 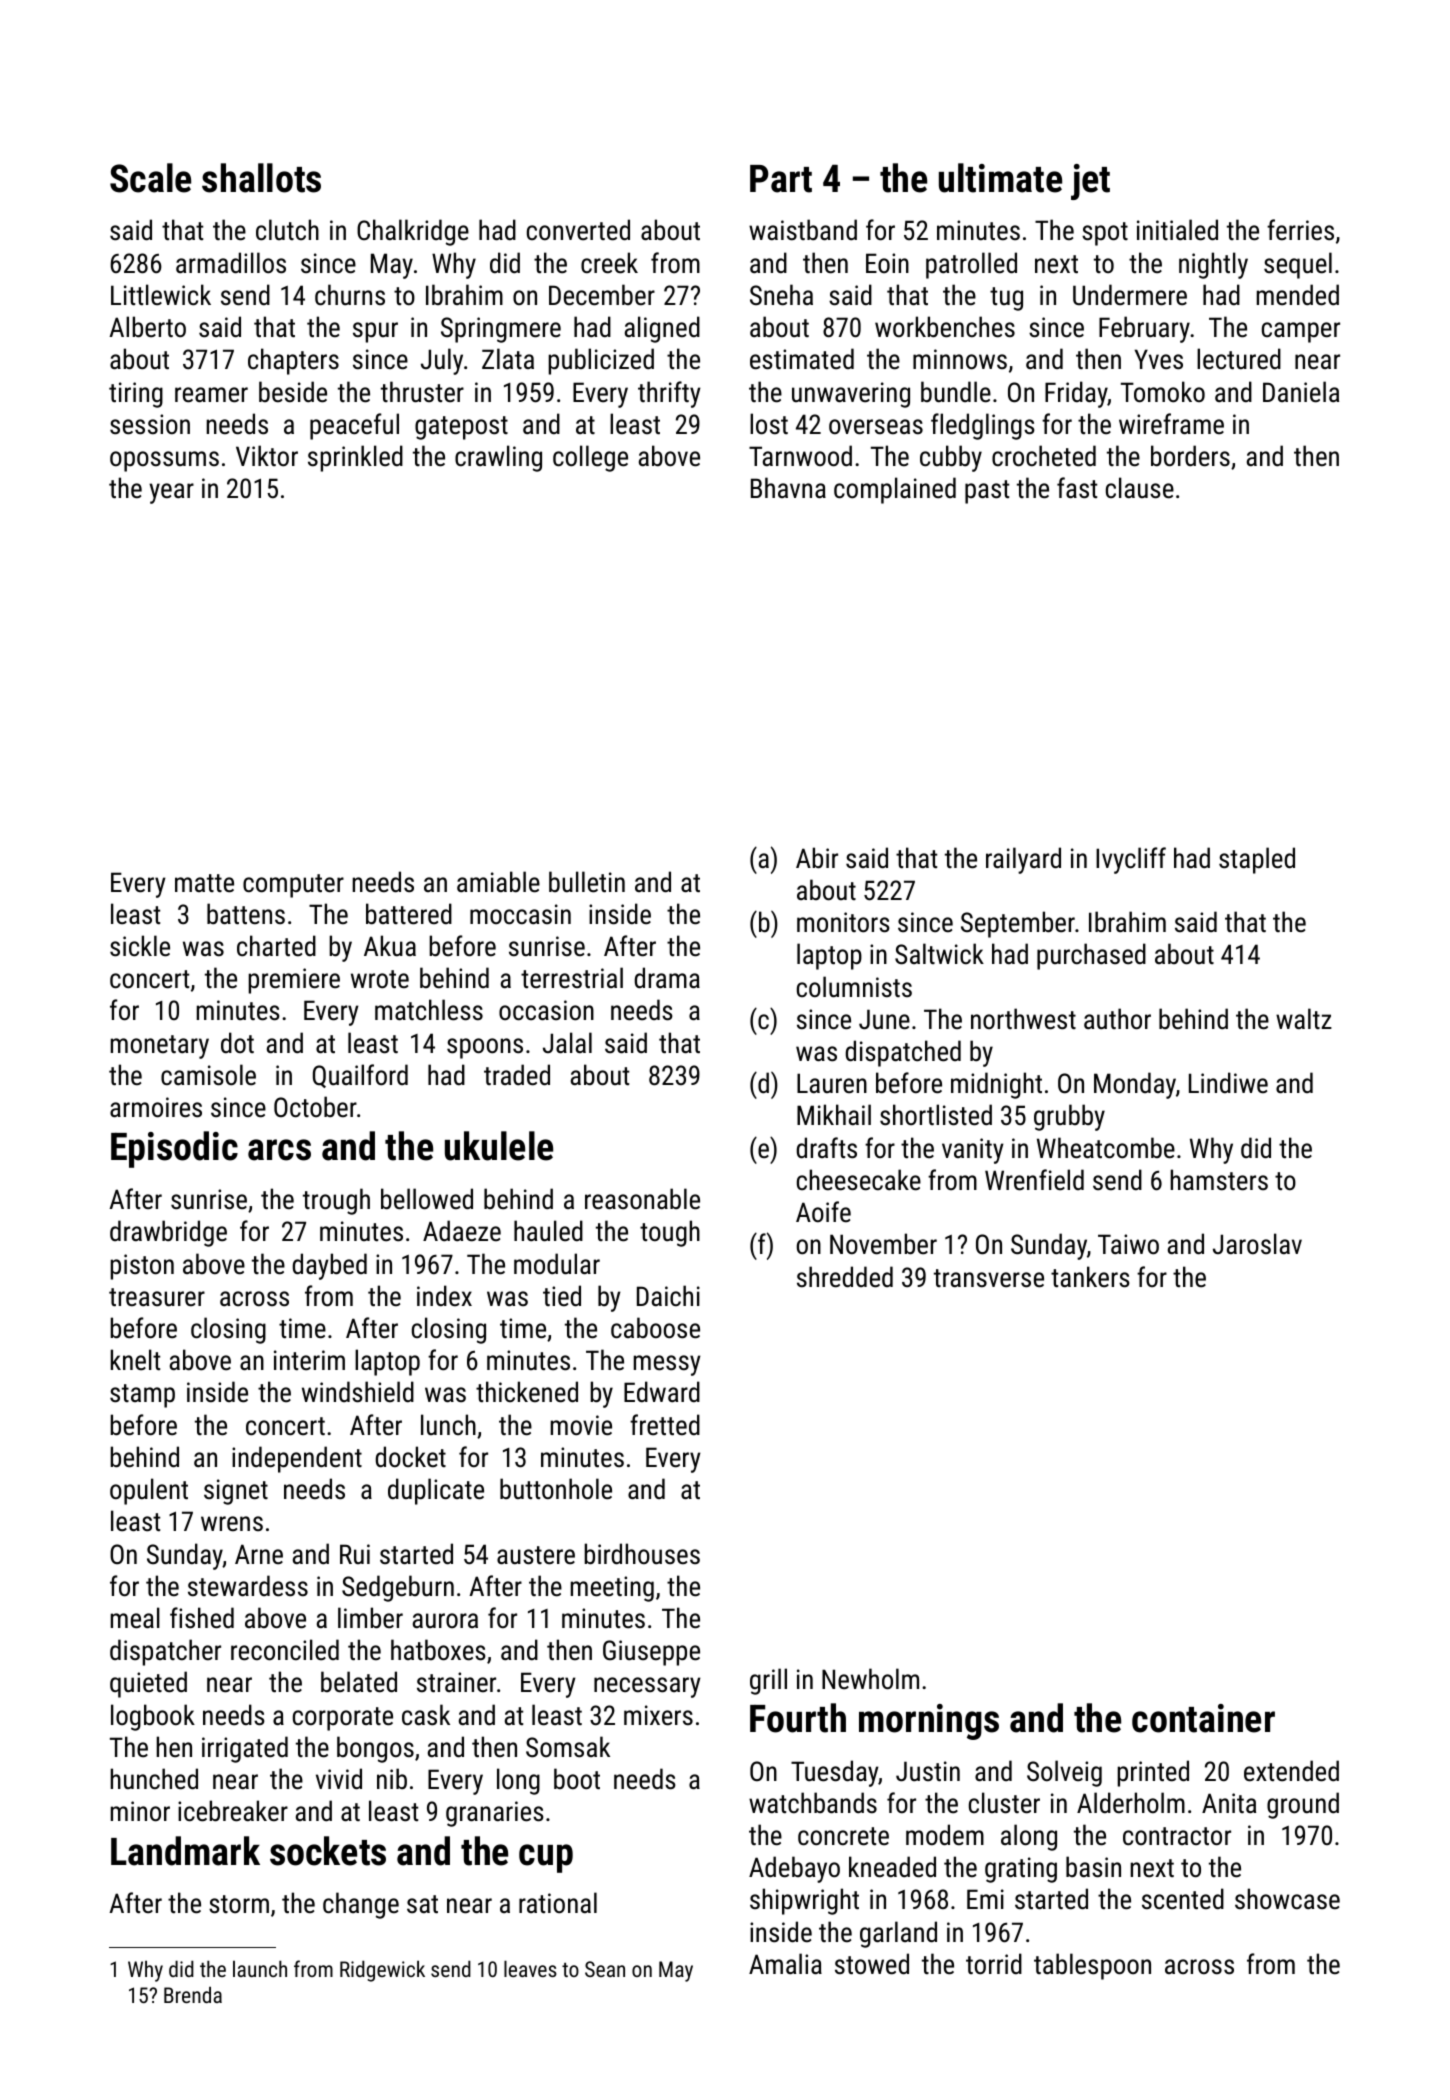 I want to click on Sedgeburn, so click(x=398, y=1588).
